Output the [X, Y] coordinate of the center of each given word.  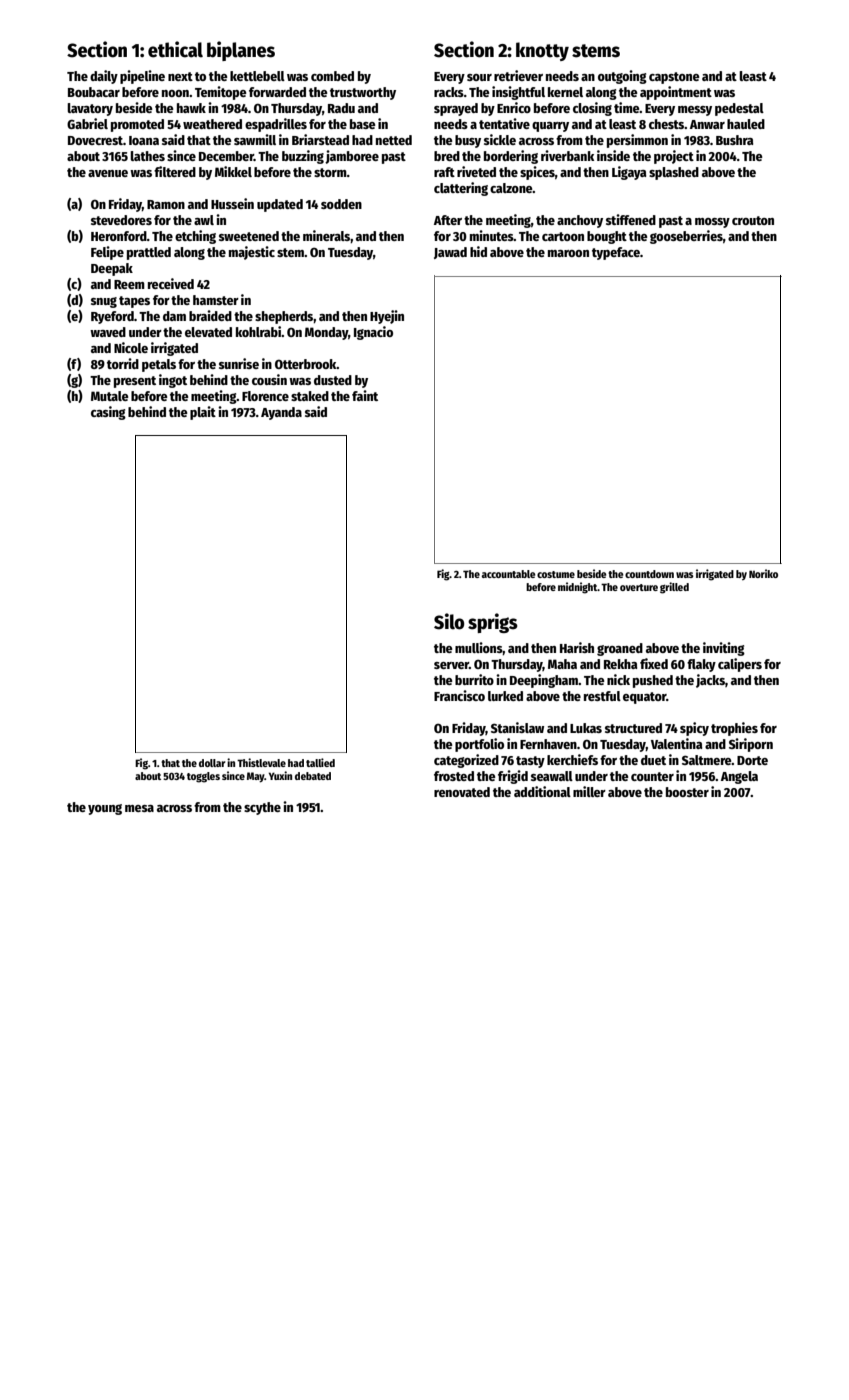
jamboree [352, 157]
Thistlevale [261, 762]
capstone [674, 78]
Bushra [735, 140]
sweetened [249, 236]
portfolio [479, 745]
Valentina [677, 743]
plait [203, 413]
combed [332, 76]
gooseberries [686, 237]
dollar [212, 763]
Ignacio [373, 333]
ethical [175, 49]
